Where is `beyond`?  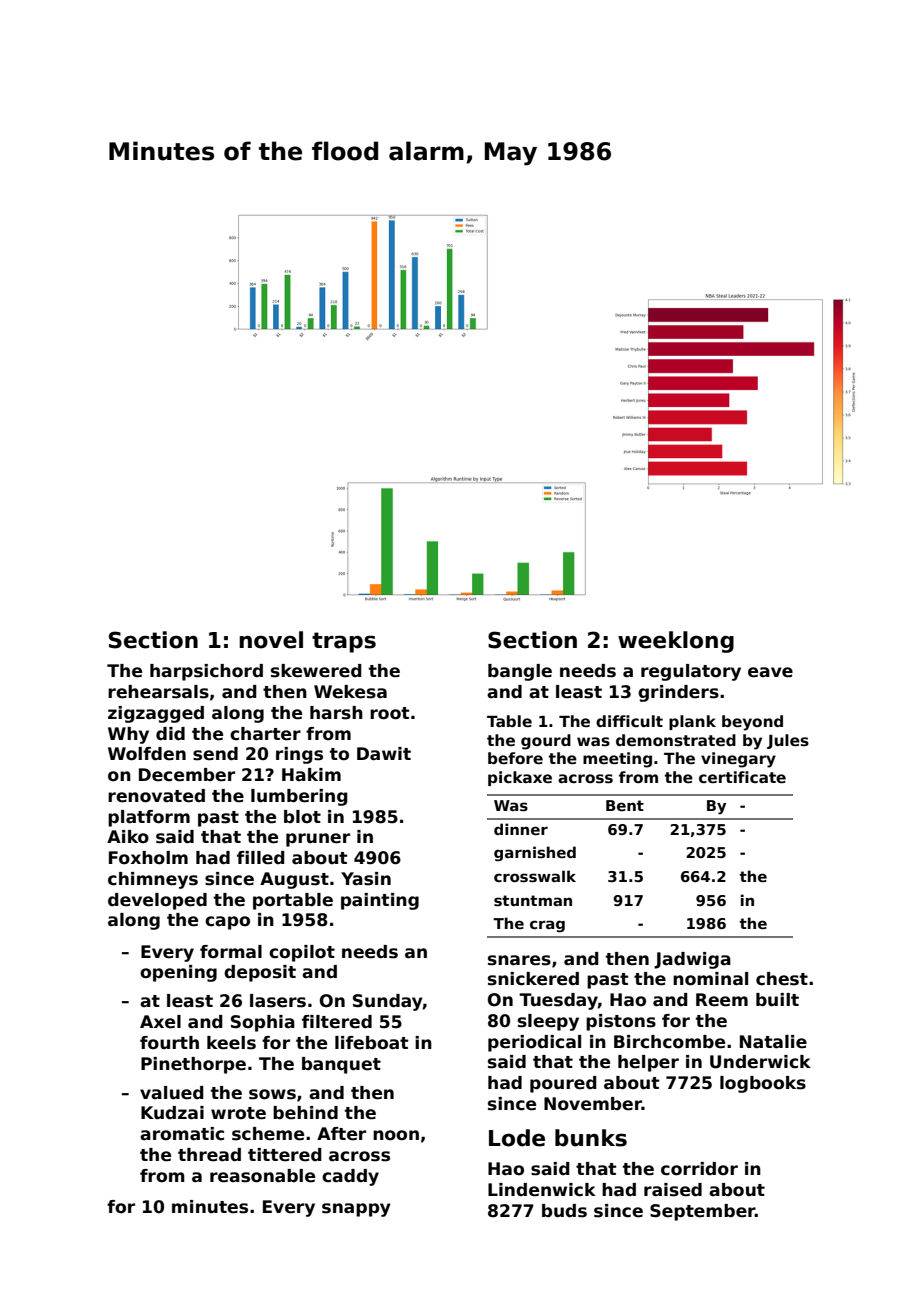 beyond is located at coordinates (752, 723).
